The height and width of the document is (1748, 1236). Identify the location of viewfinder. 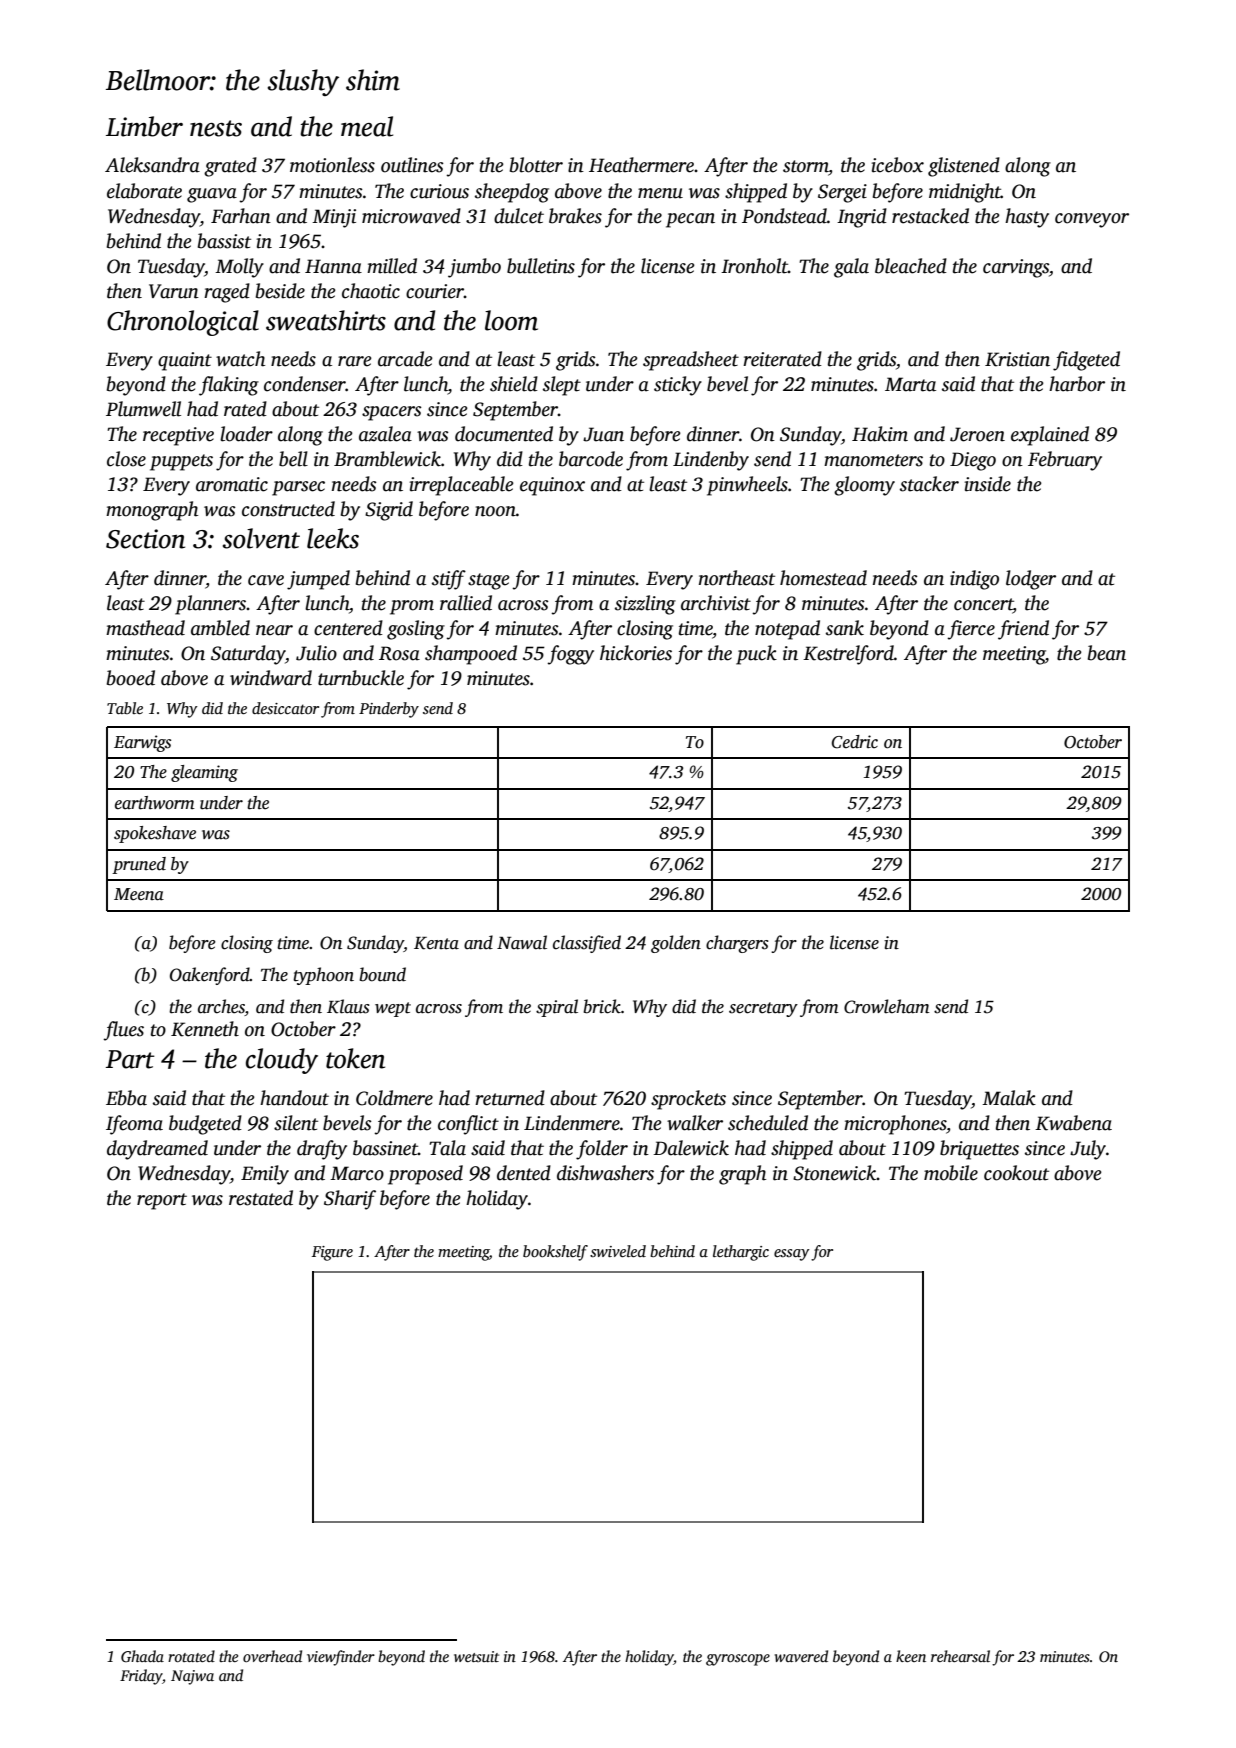
(341, 1658).
